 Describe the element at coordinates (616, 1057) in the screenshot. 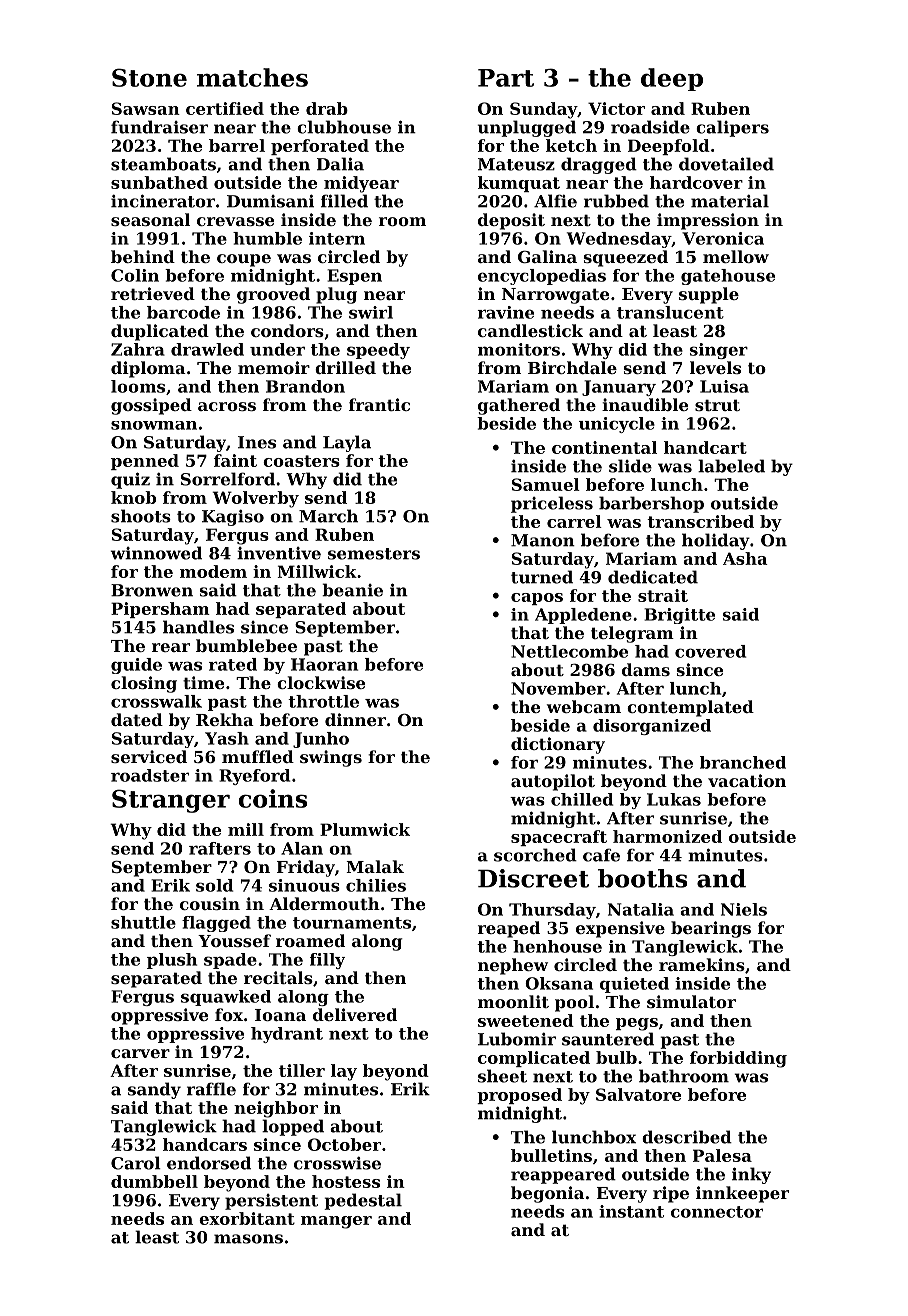

I see `bulb` at that location.
